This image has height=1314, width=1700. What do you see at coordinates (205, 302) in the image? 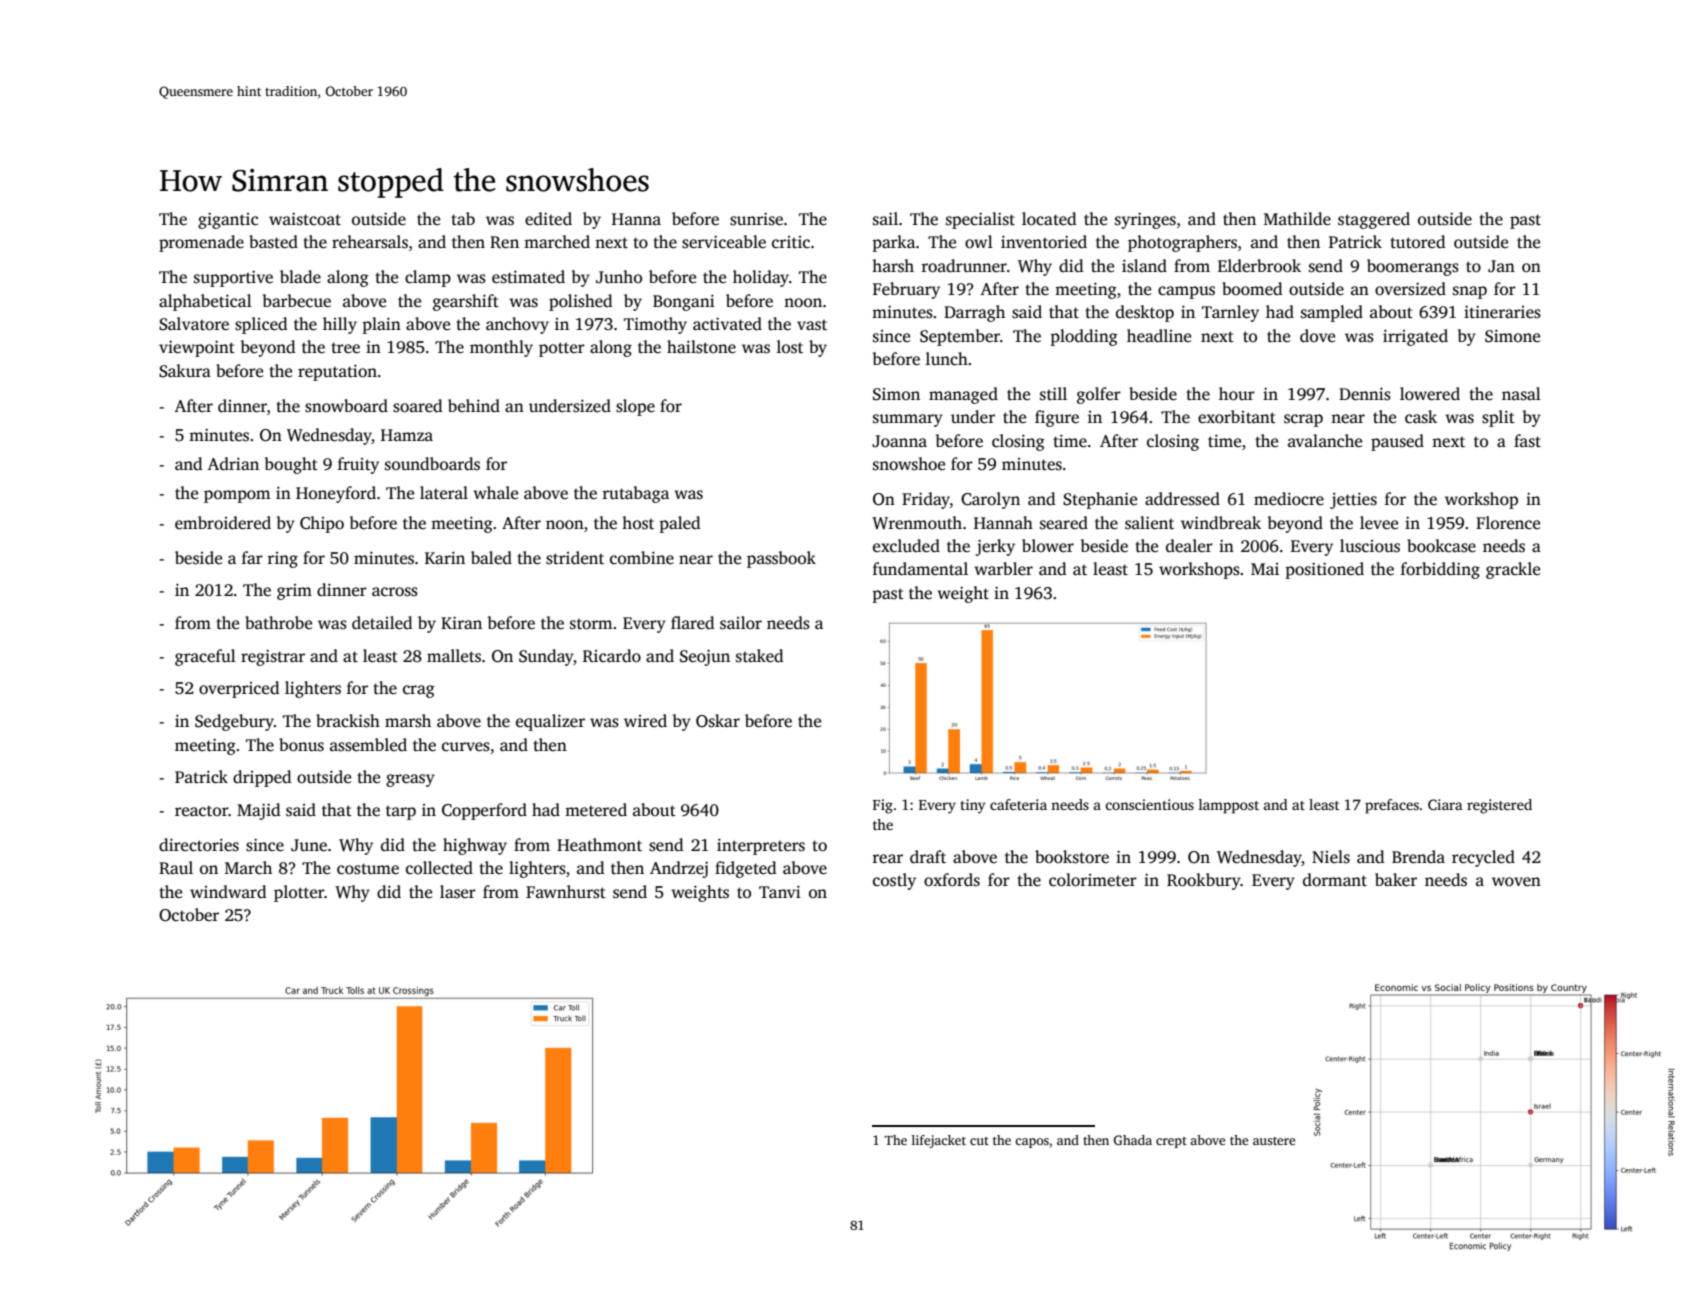
I see `alphabetical` at bounding box center [205, 302].
